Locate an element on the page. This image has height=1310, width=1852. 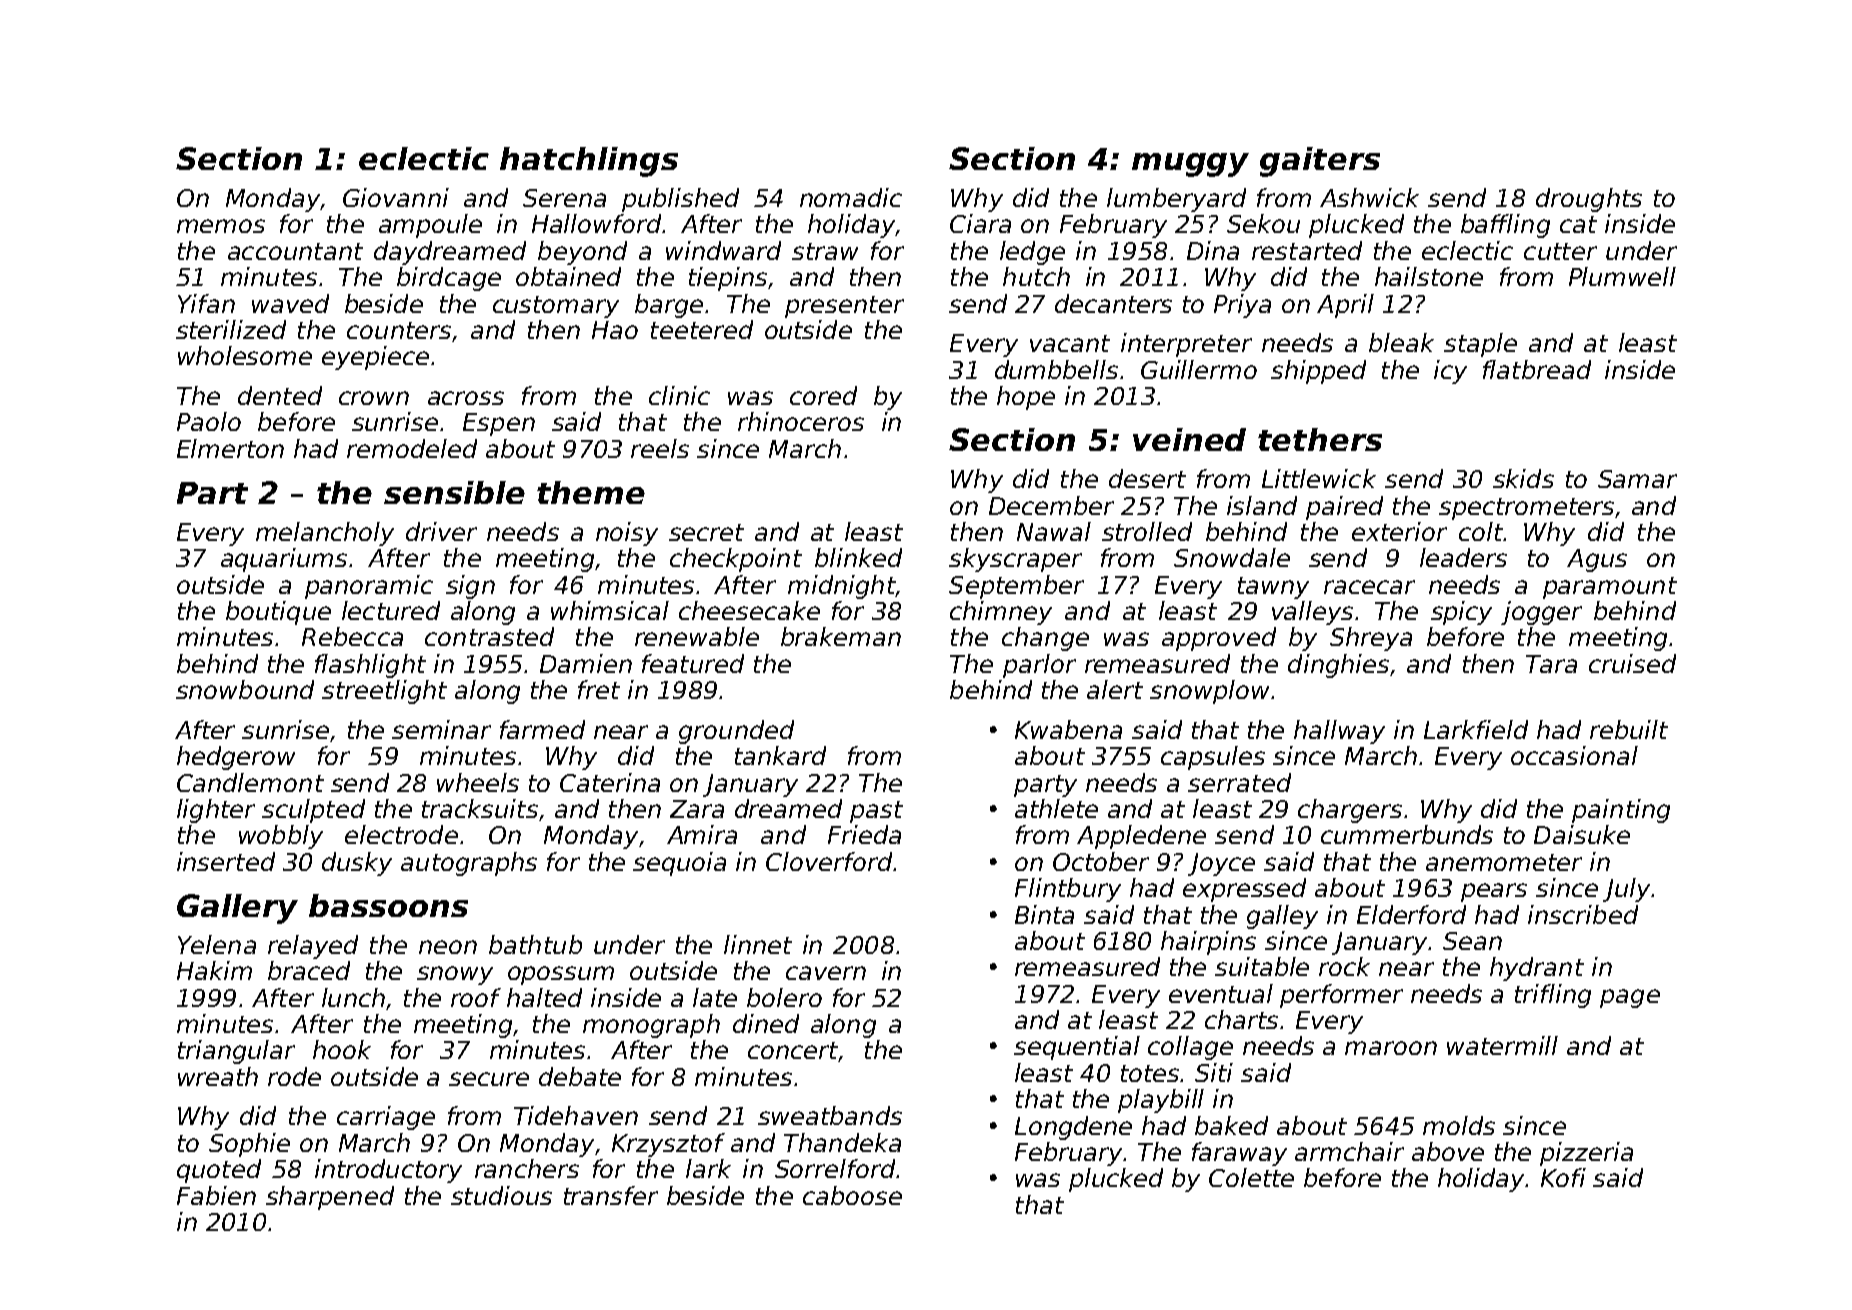
triangular is located at coordinates (236, 1052).
